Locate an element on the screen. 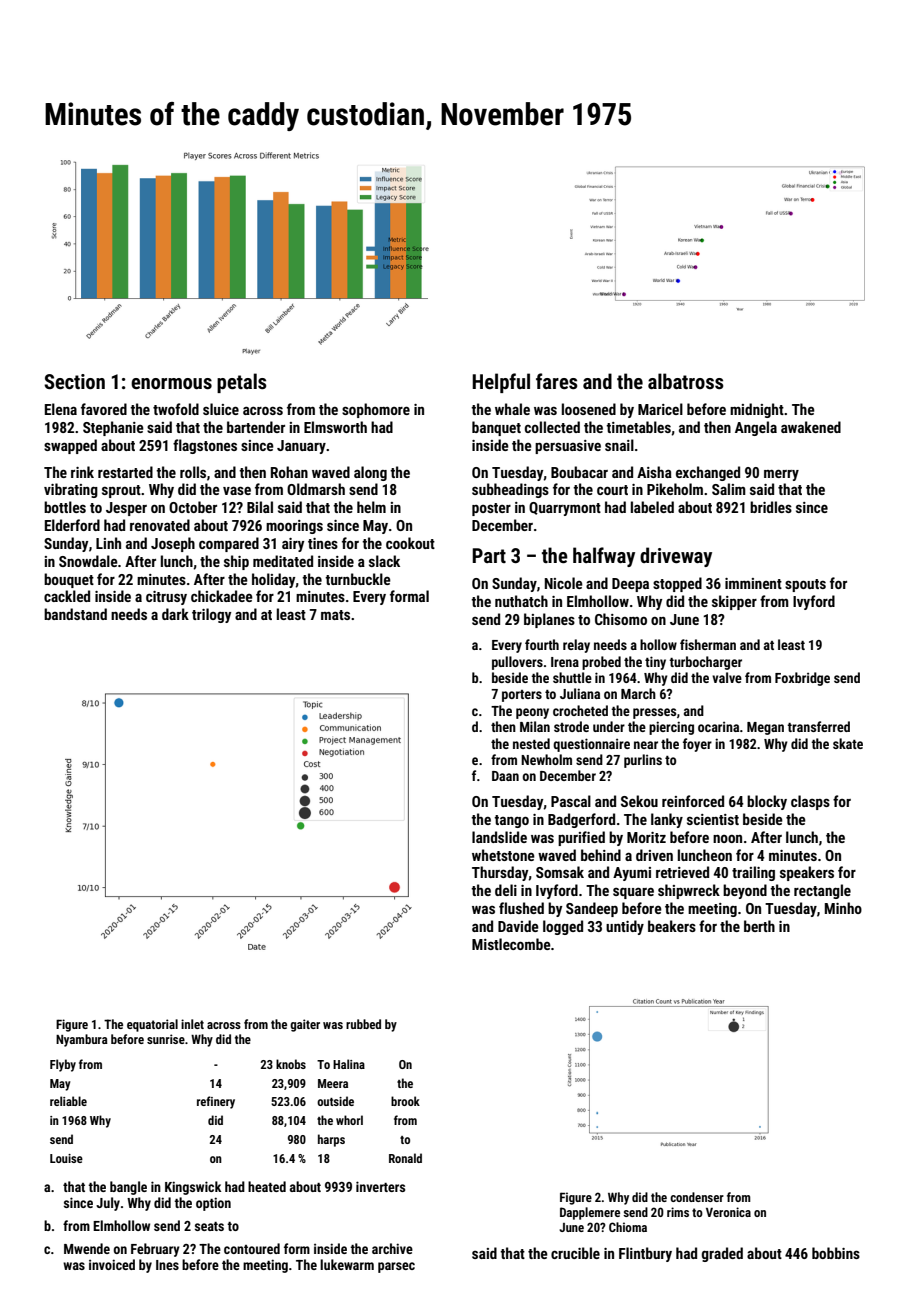 This screenshot has height=1316, width=908. whetstone is located at coordinates (503, 855).
